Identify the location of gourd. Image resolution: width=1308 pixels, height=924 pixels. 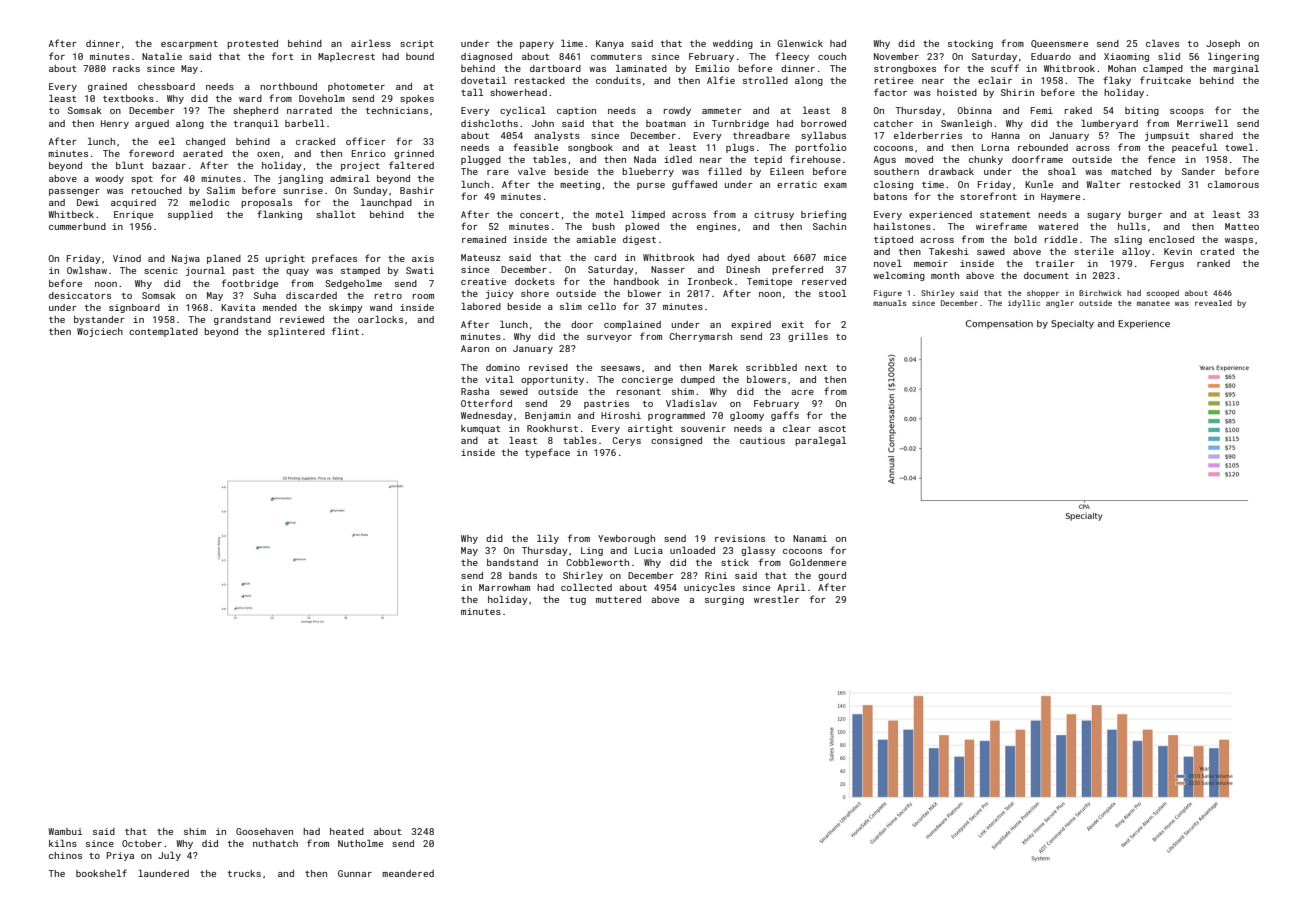
(832, 576).
